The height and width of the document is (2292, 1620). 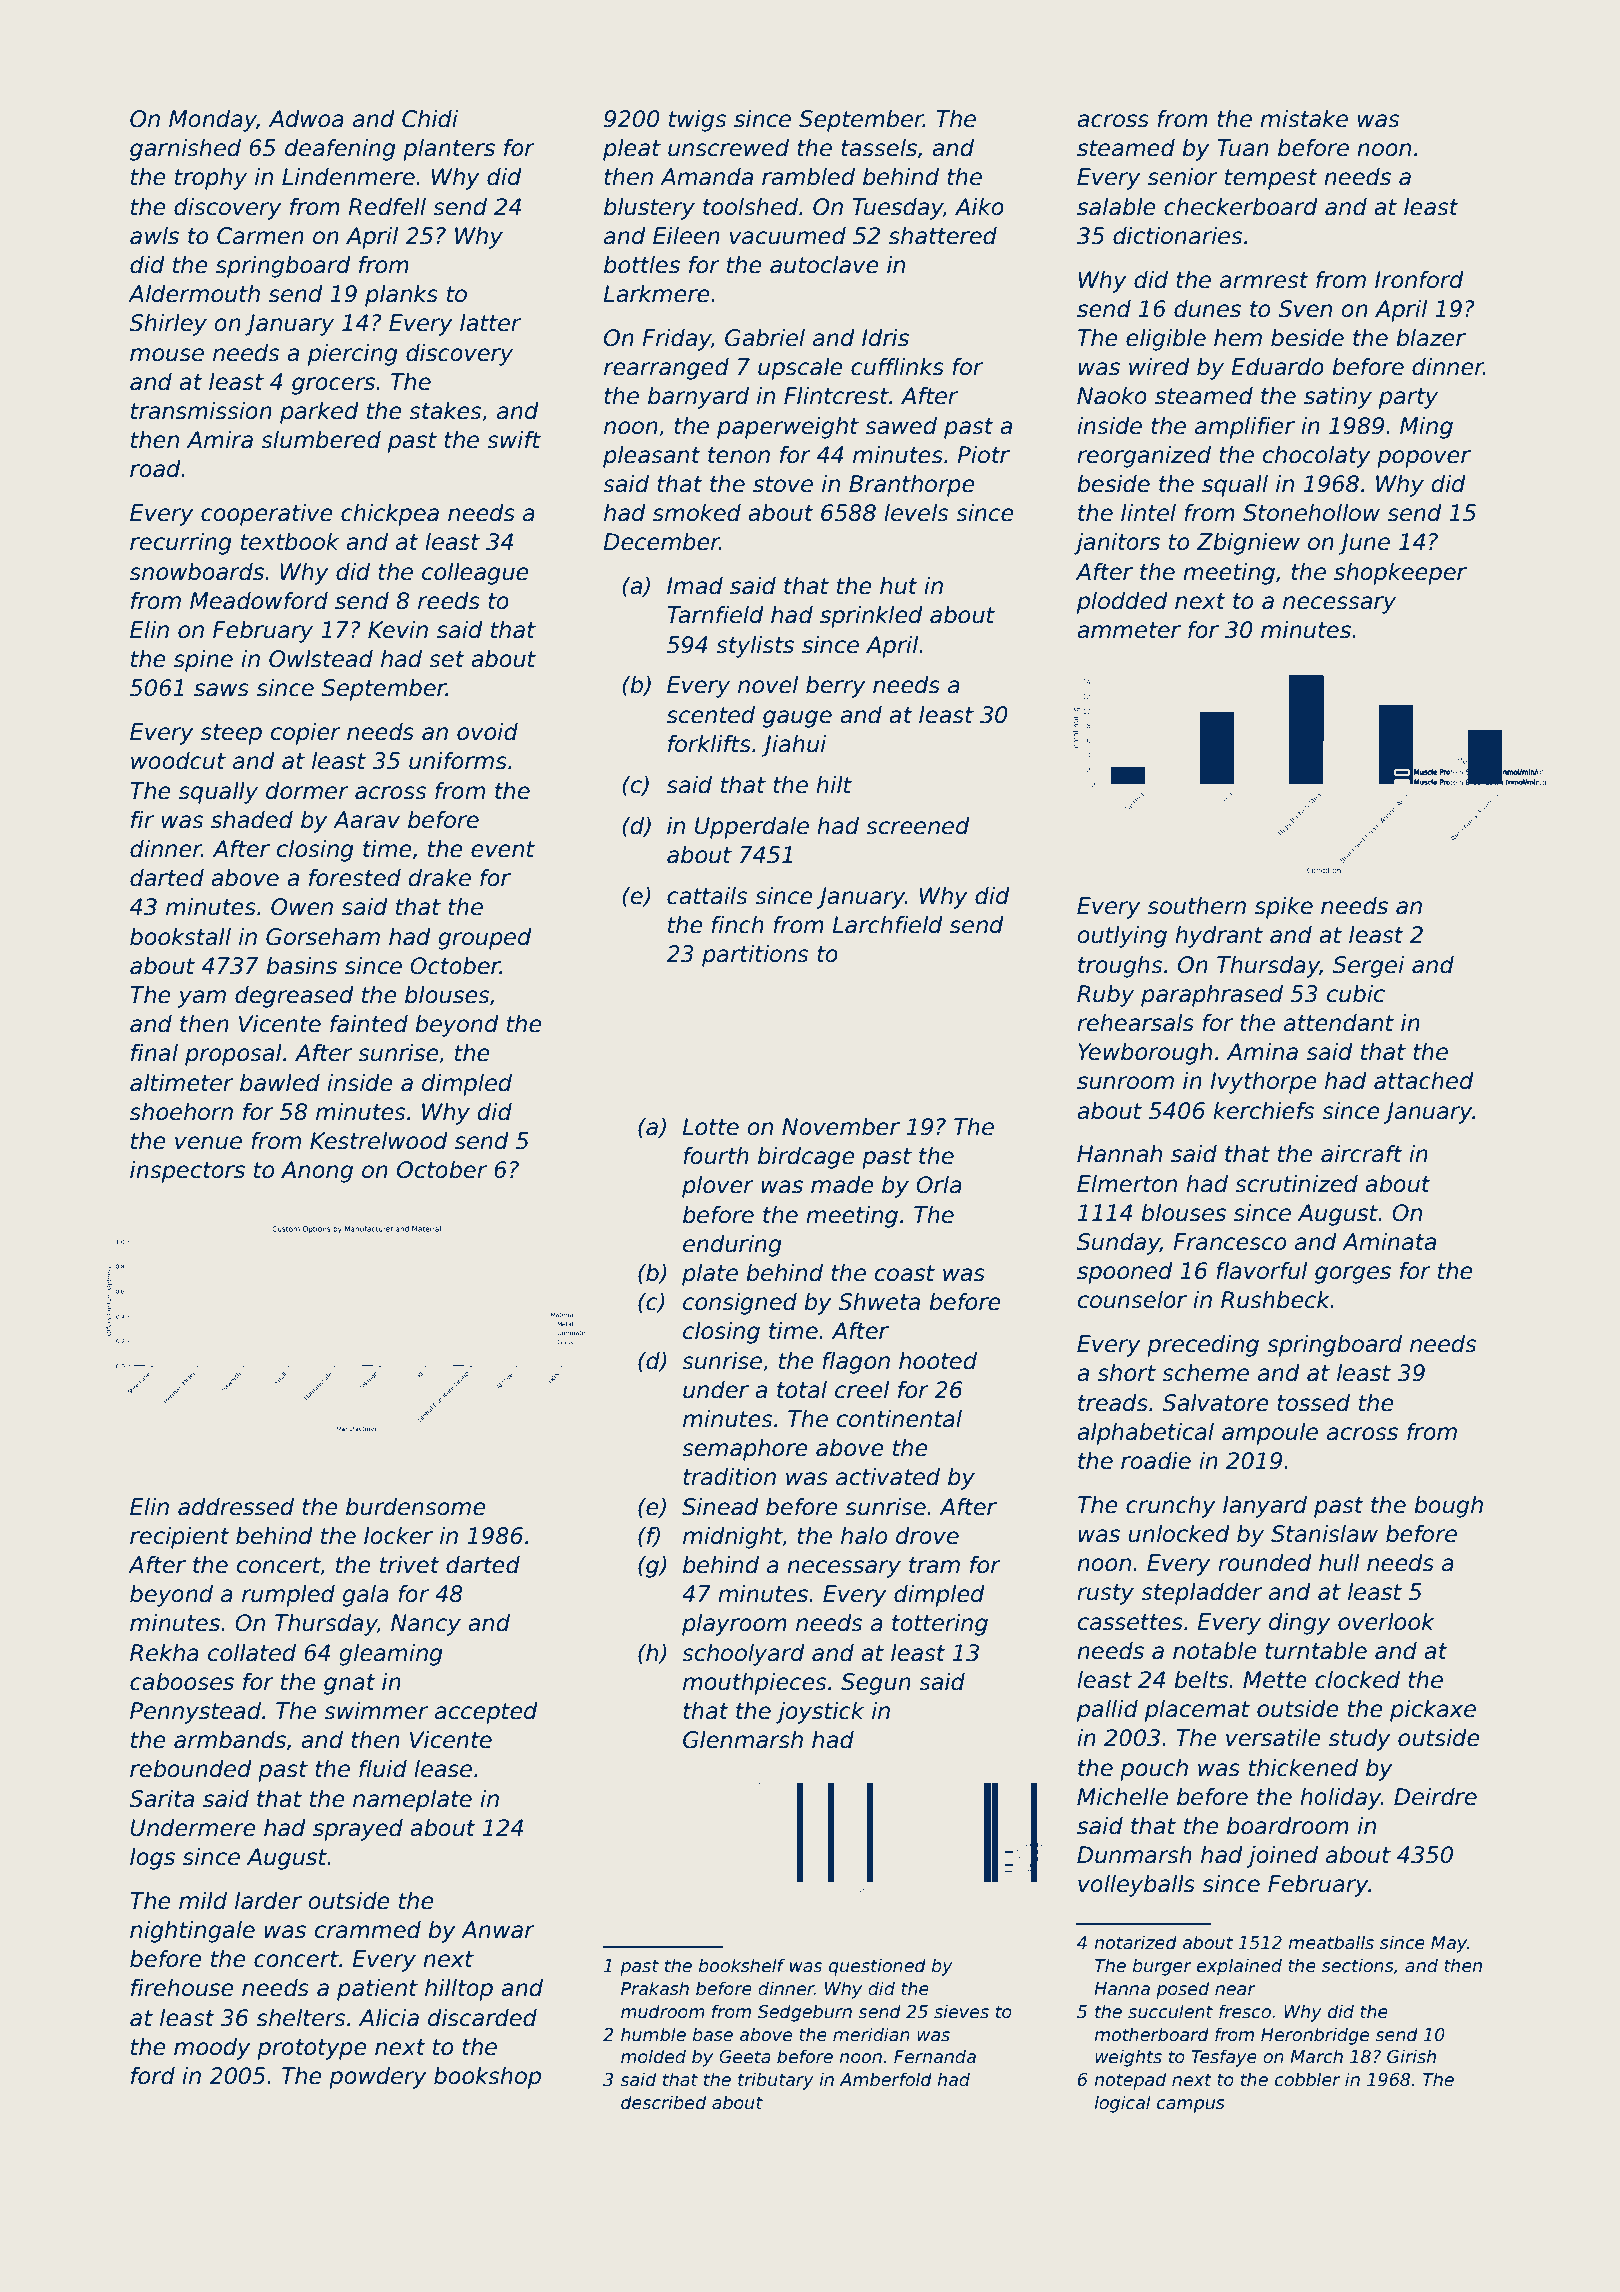 I want to click on birdcage, so click(x=806, y=1158).
